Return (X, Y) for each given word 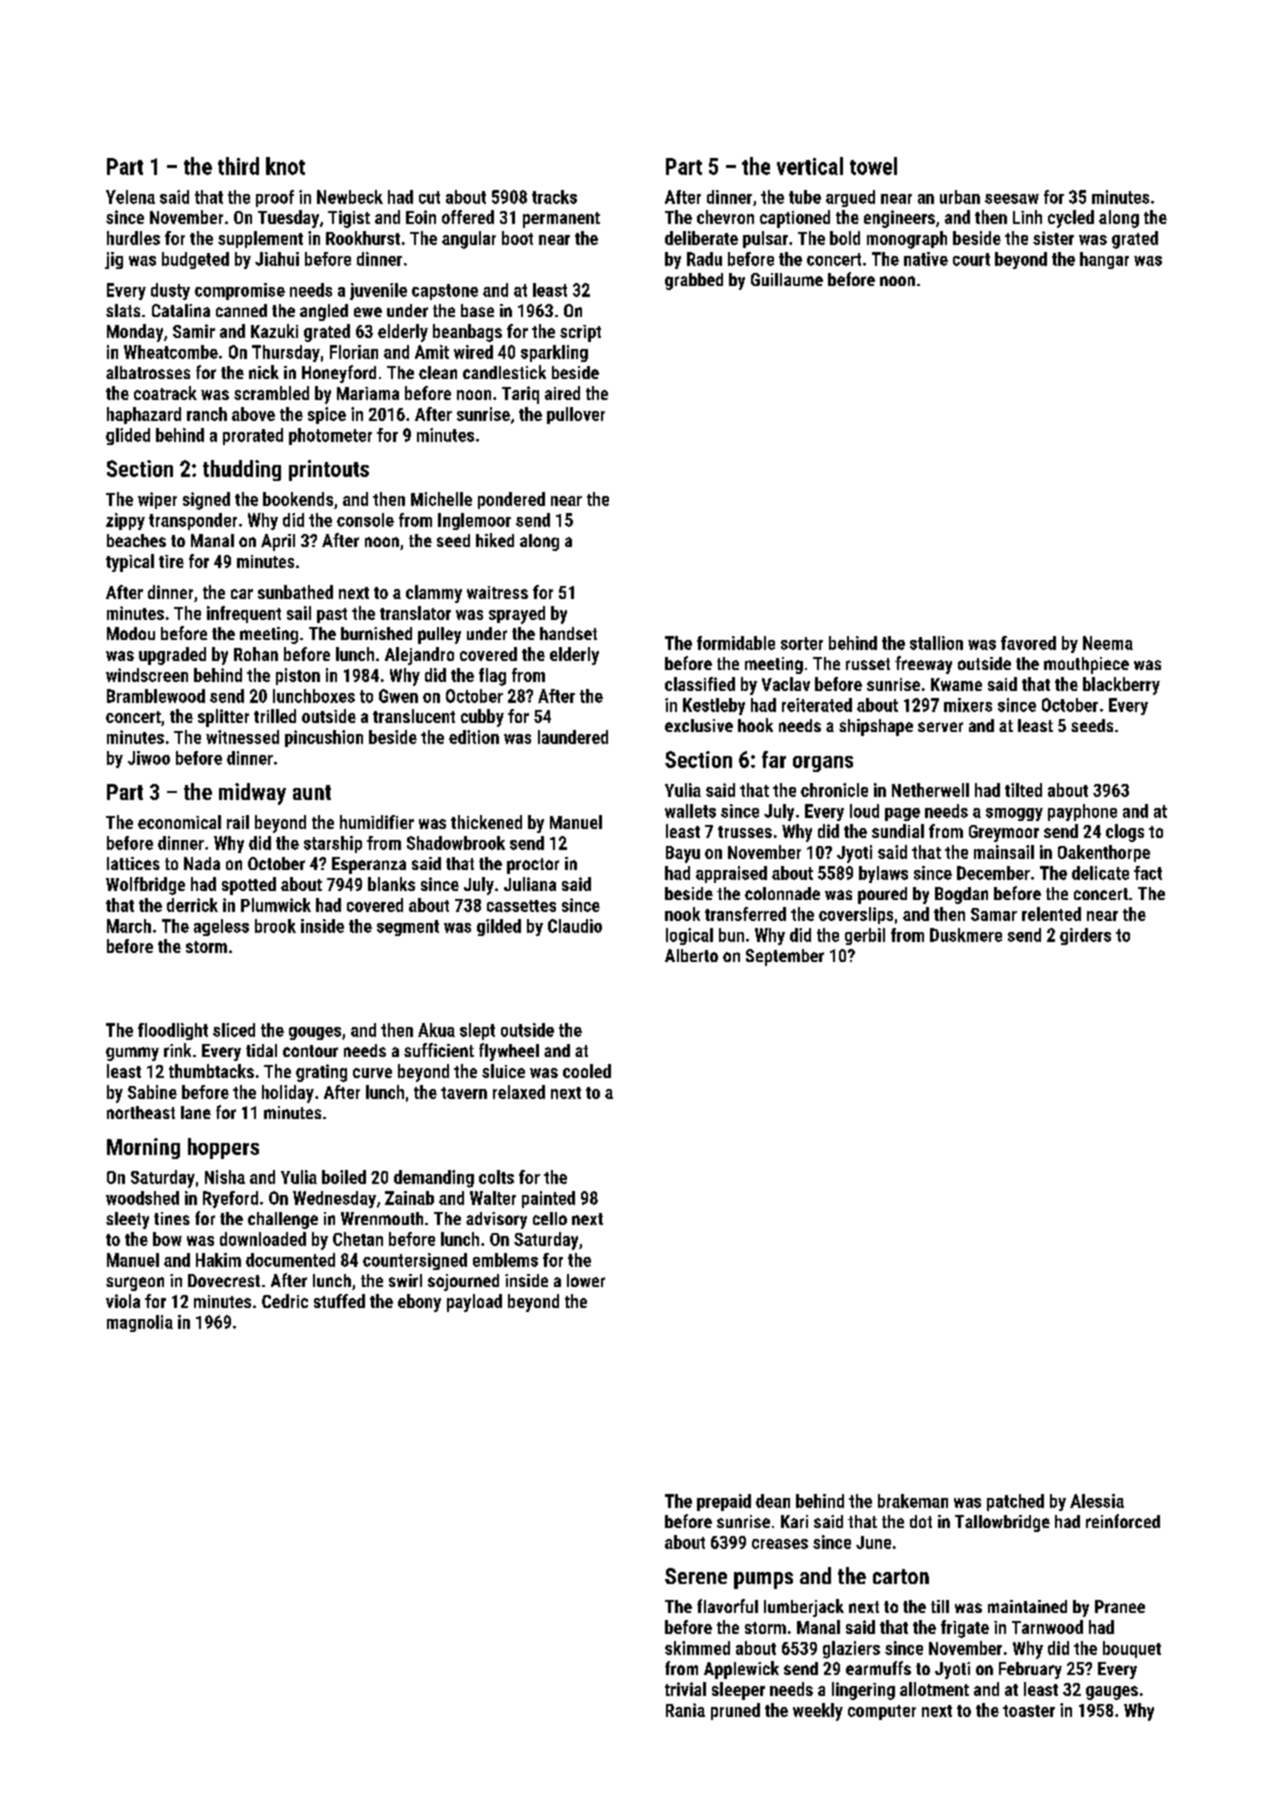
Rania (685, 1710)
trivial (685, 1689)
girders (1085, 936)
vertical (810, 166)
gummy (132, 1054)
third (238, 166)
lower (586, 1280)
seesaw (1012, 199)
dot (921, 1521)
